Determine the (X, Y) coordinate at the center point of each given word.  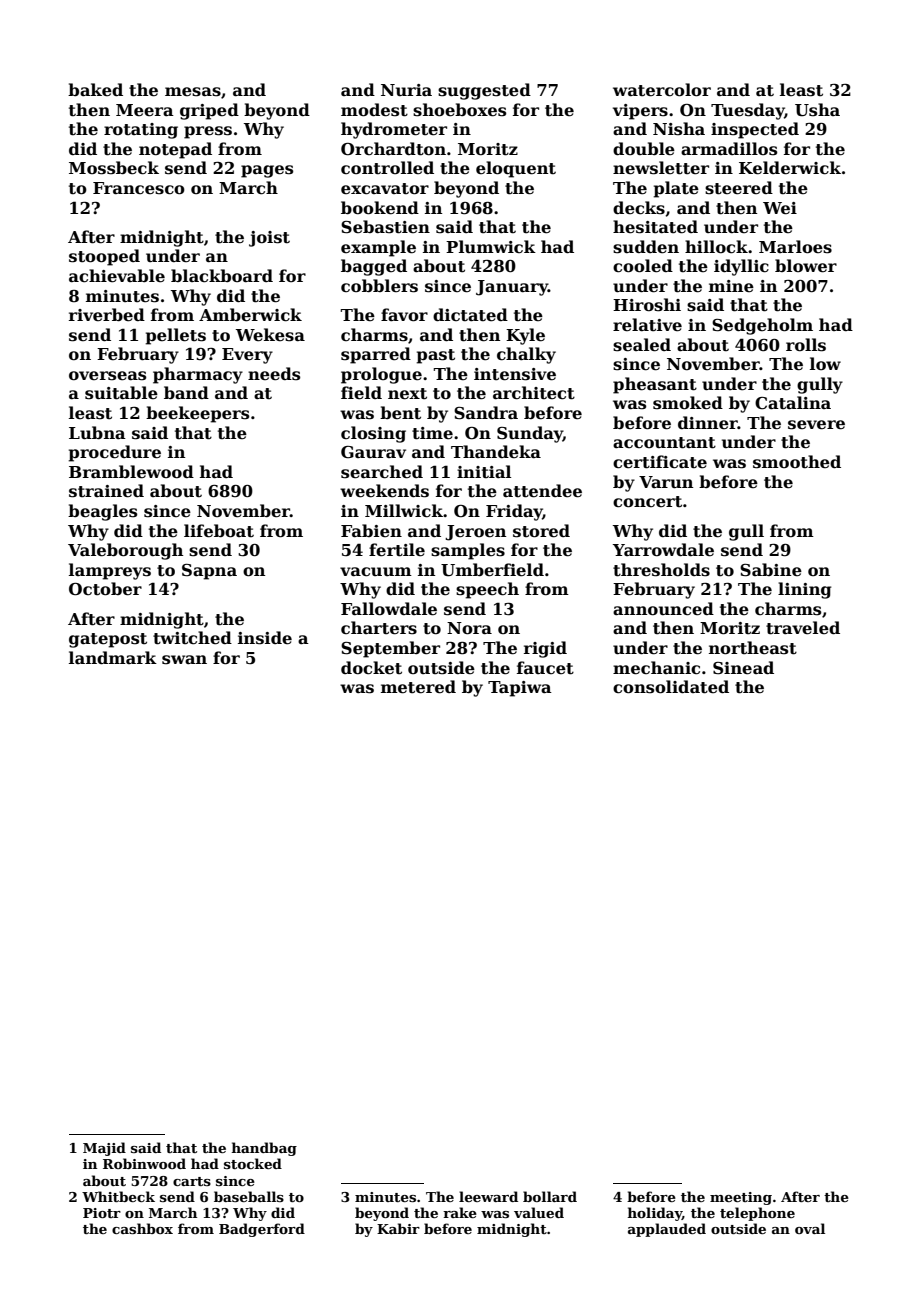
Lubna (97, 433)
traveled (803, 628)
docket (371, 668)
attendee (542, 491)
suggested (484, 91)
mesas (193, 92)
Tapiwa (520, 689)
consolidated (671, 687)
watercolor (662, 90)
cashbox (142, 1228)
